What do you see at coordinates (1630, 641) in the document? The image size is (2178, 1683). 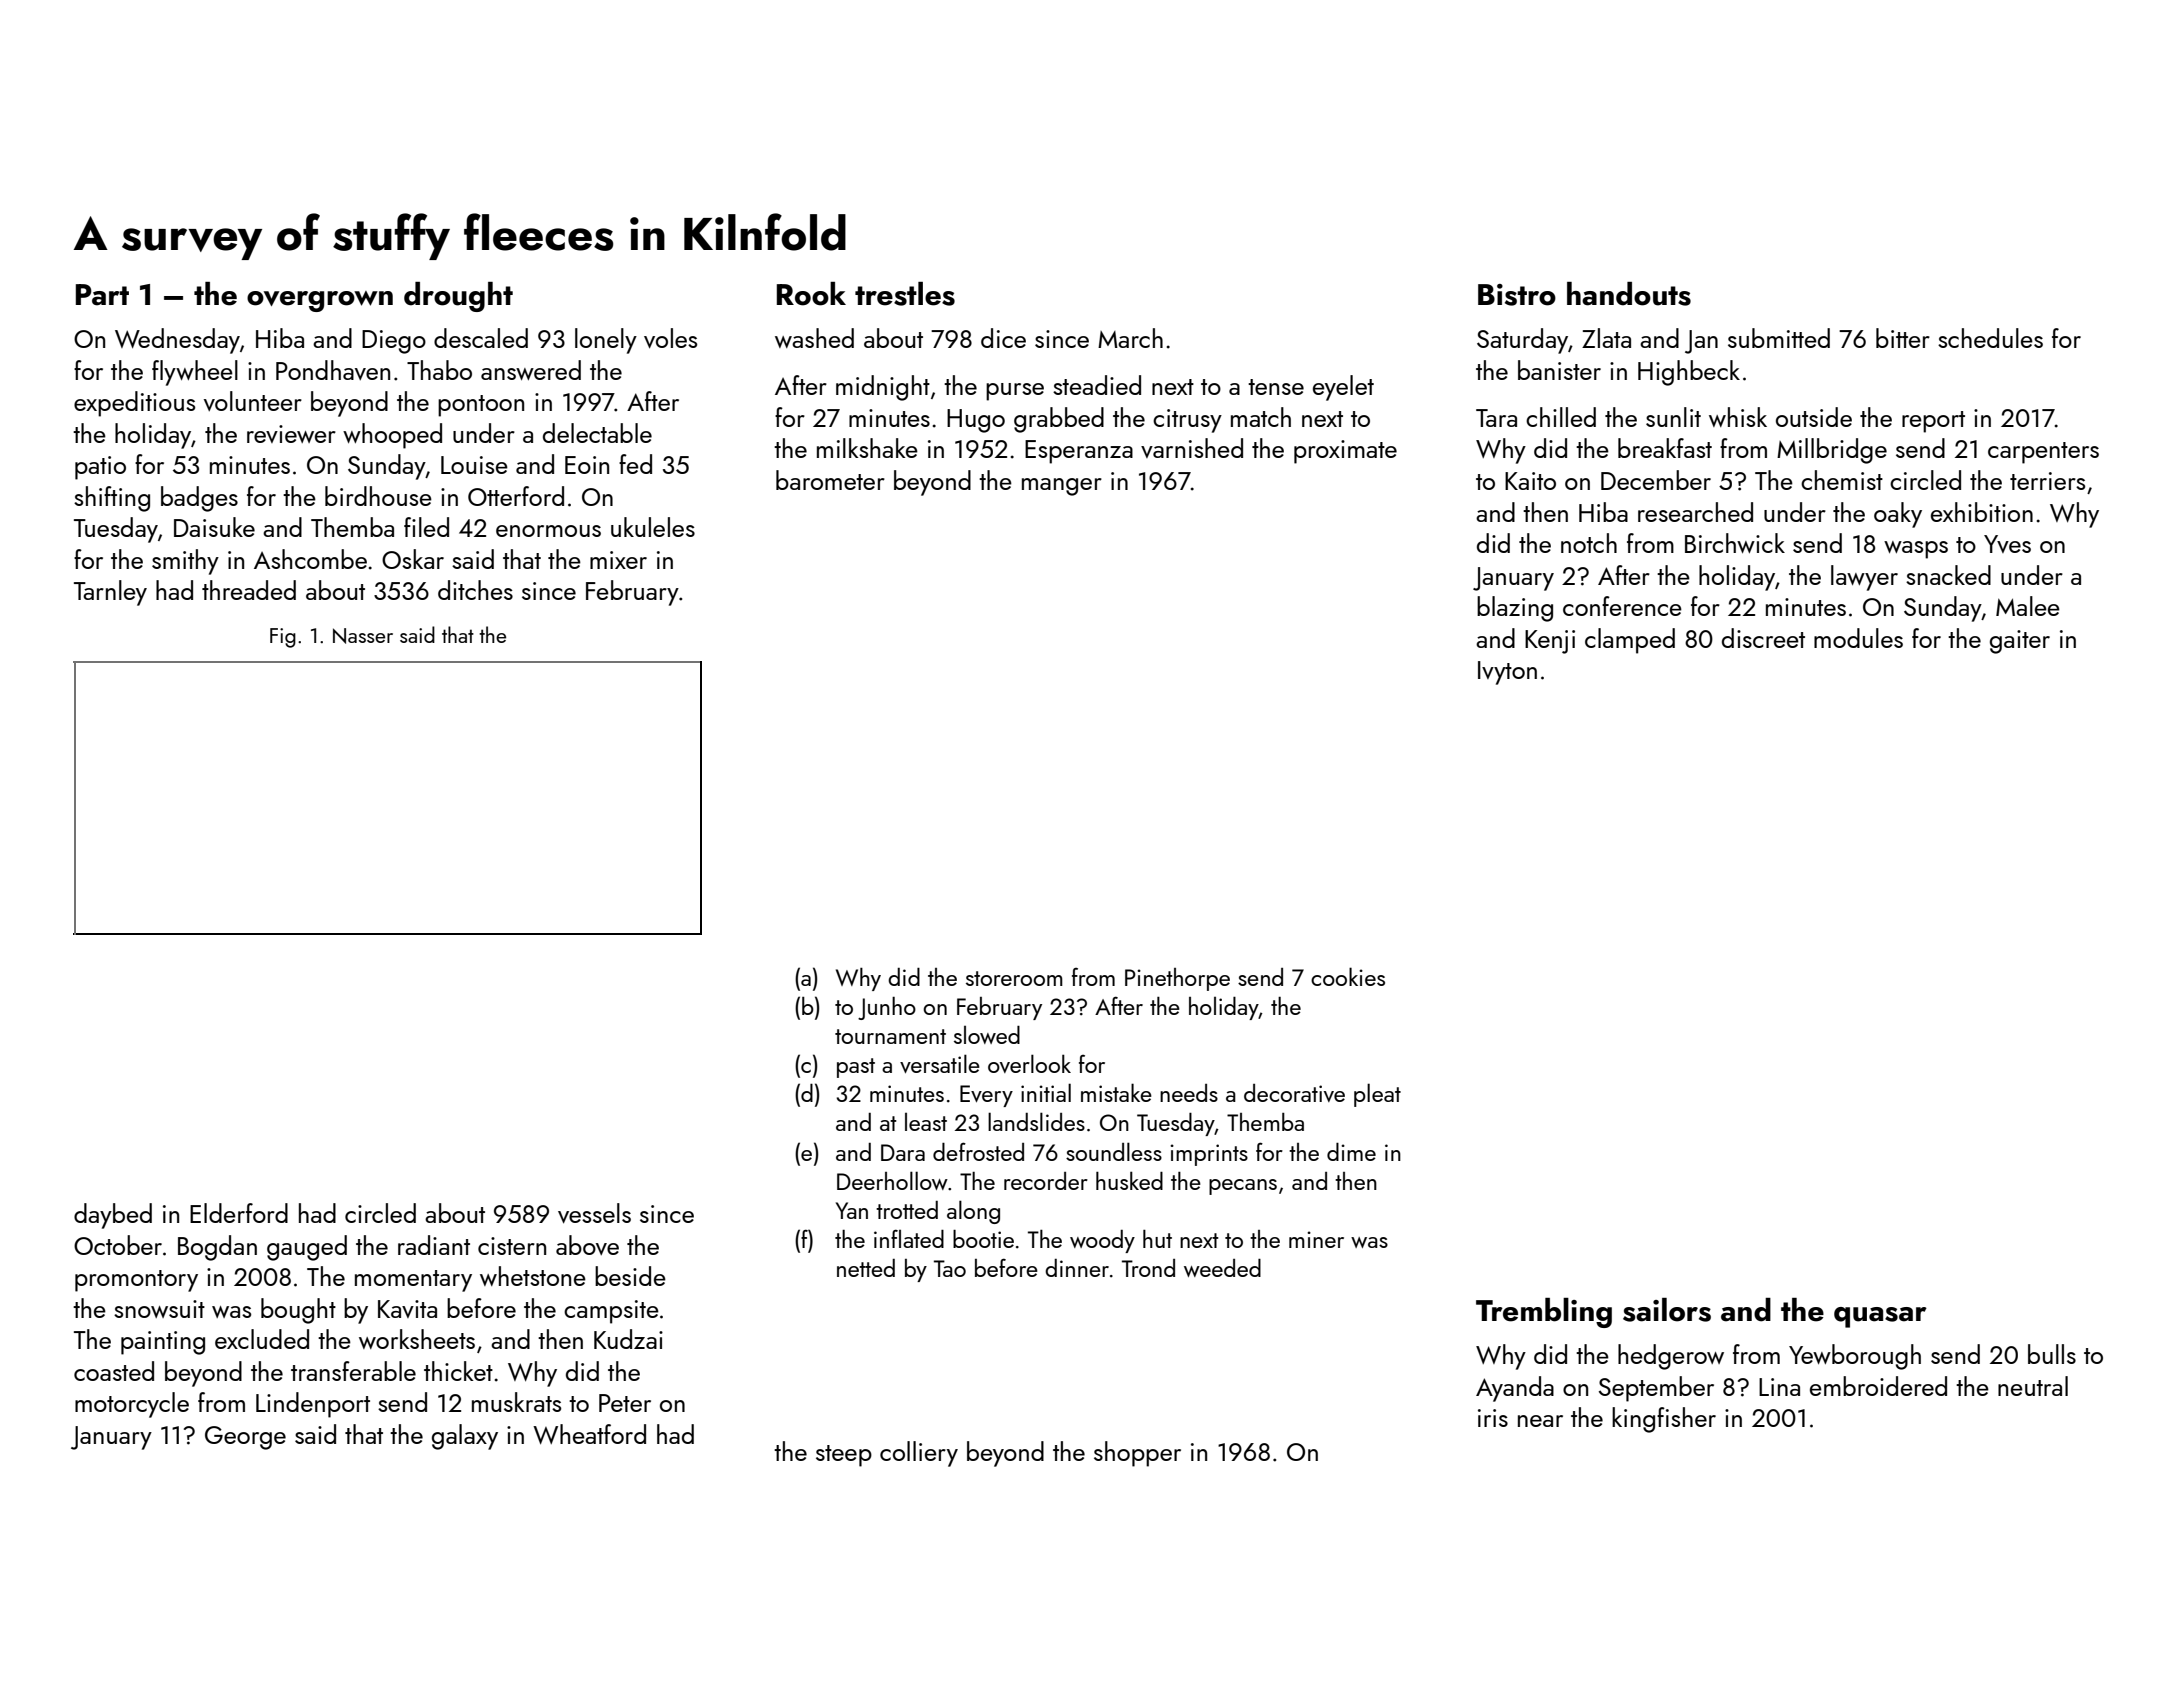 I see `clamped` at bounding box center [1630, 641].
